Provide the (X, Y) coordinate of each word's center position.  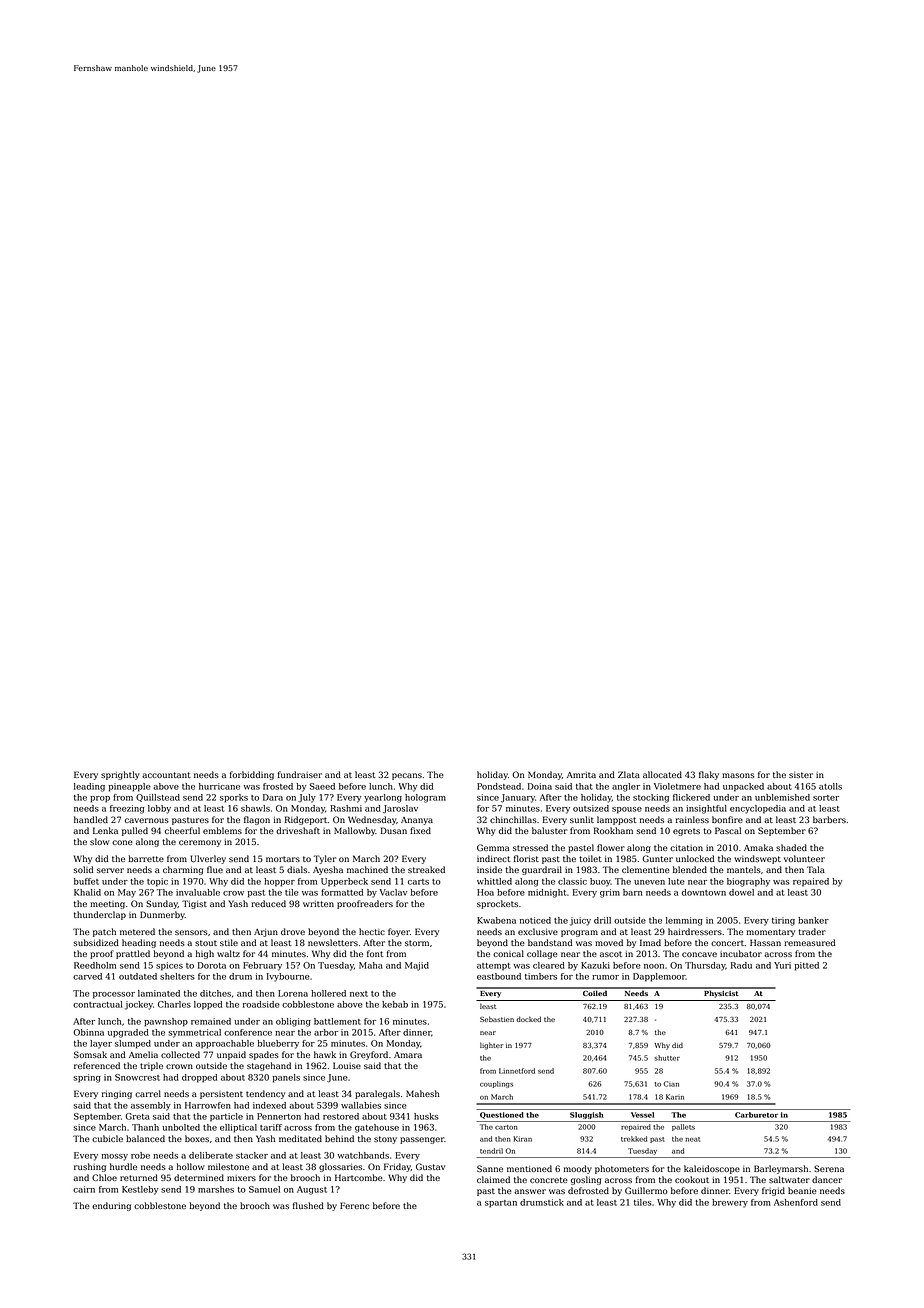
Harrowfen (208, 1105)
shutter (667, 1058)
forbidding (252, 775)
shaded (791, 847)
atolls (830, 786)
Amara (408, 1055)
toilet (590, 858)
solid (83, 869)
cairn (84, 1189)
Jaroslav (400, 809)
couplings (496, 1084)
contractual (97, 1004)
